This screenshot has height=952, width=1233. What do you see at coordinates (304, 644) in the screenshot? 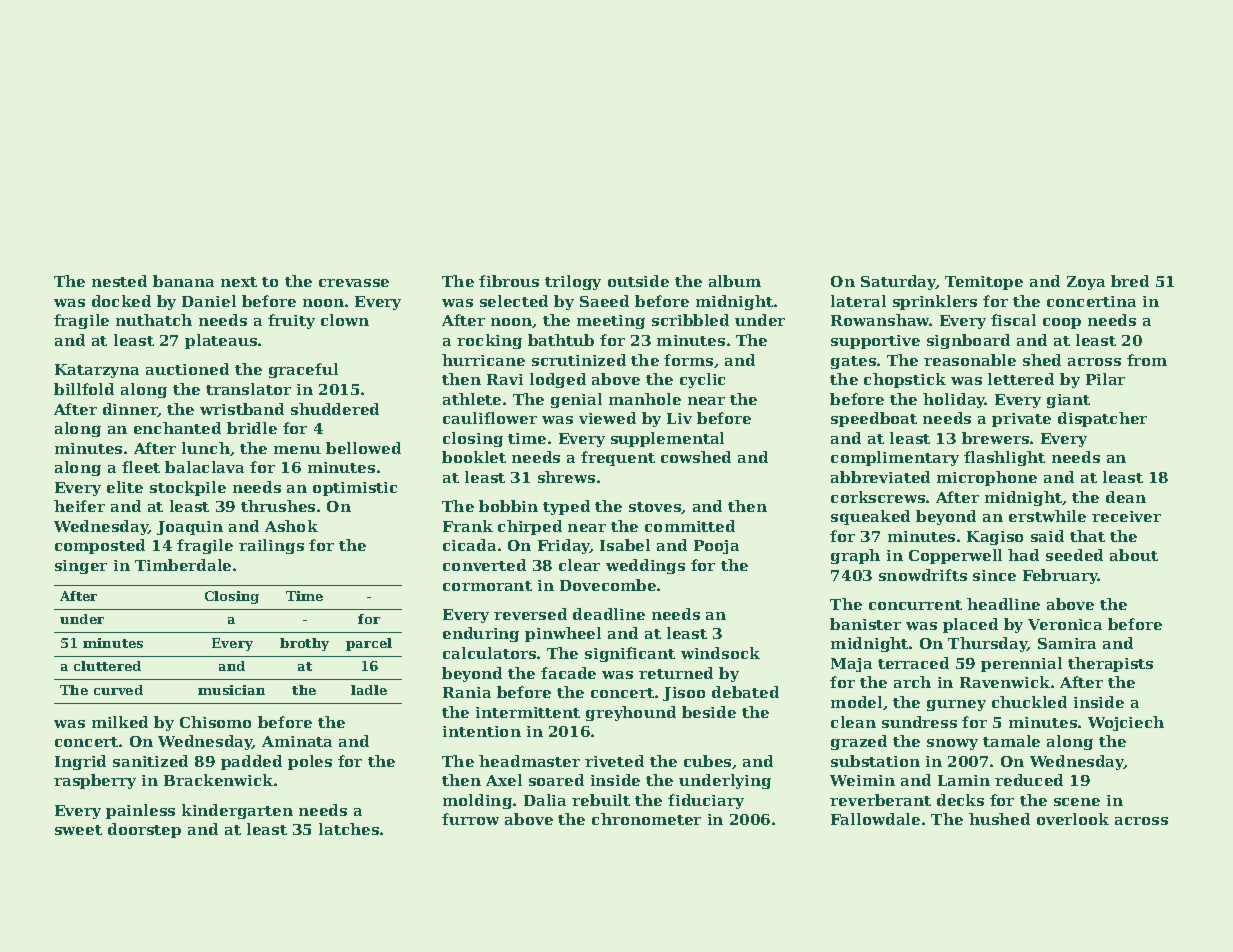
I see `brothy` at bounding box center [304, 644].
